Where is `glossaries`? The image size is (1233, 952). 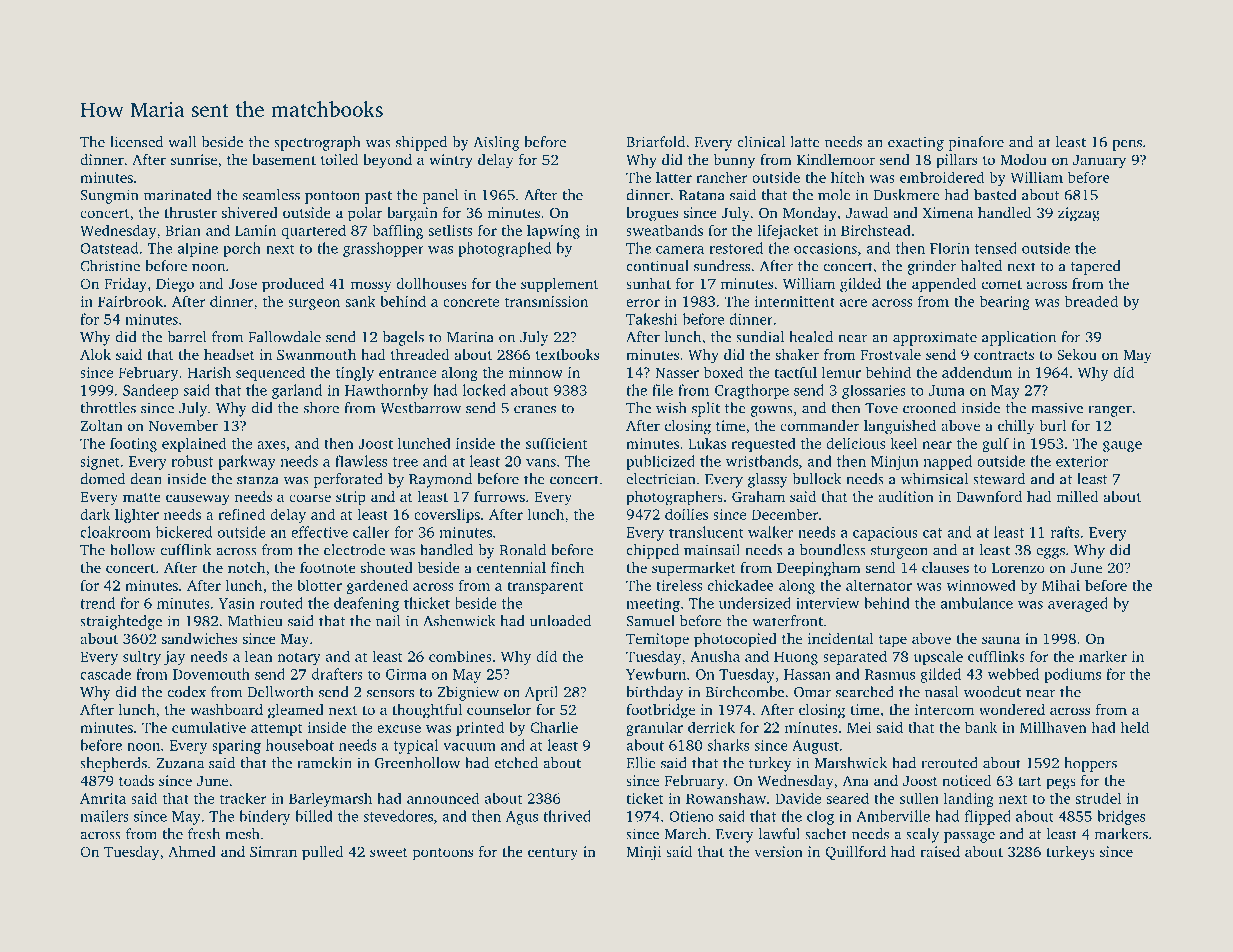 glossaries is located at coordinates (874, 391).
